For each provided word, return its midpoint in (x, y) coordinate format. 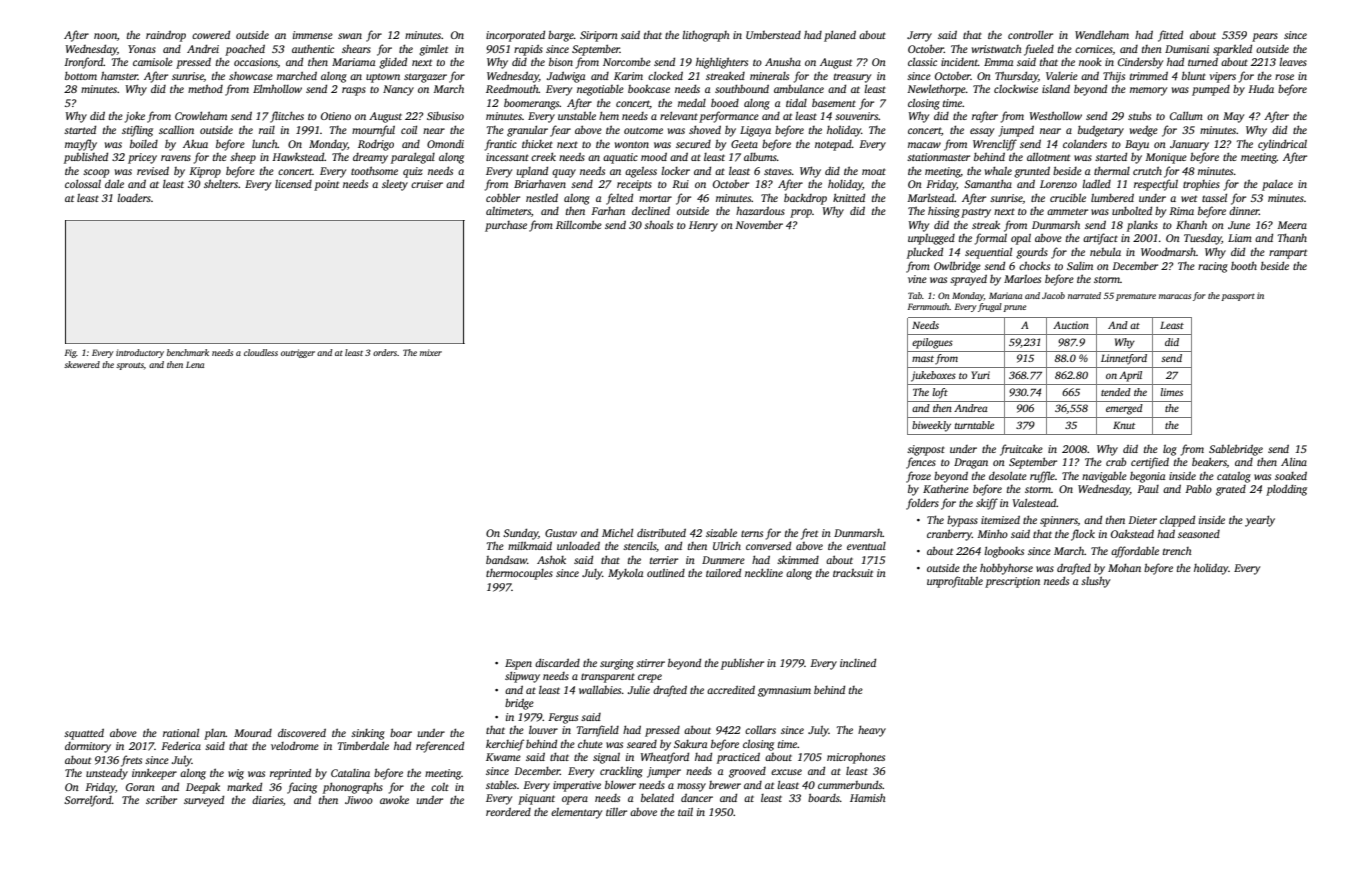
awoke (394, 800)
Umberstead (773, 35)
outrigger (298, 353)
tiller (616, 812)
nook (1090, 62)
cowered (211, 34)
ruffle (1042, 477)
